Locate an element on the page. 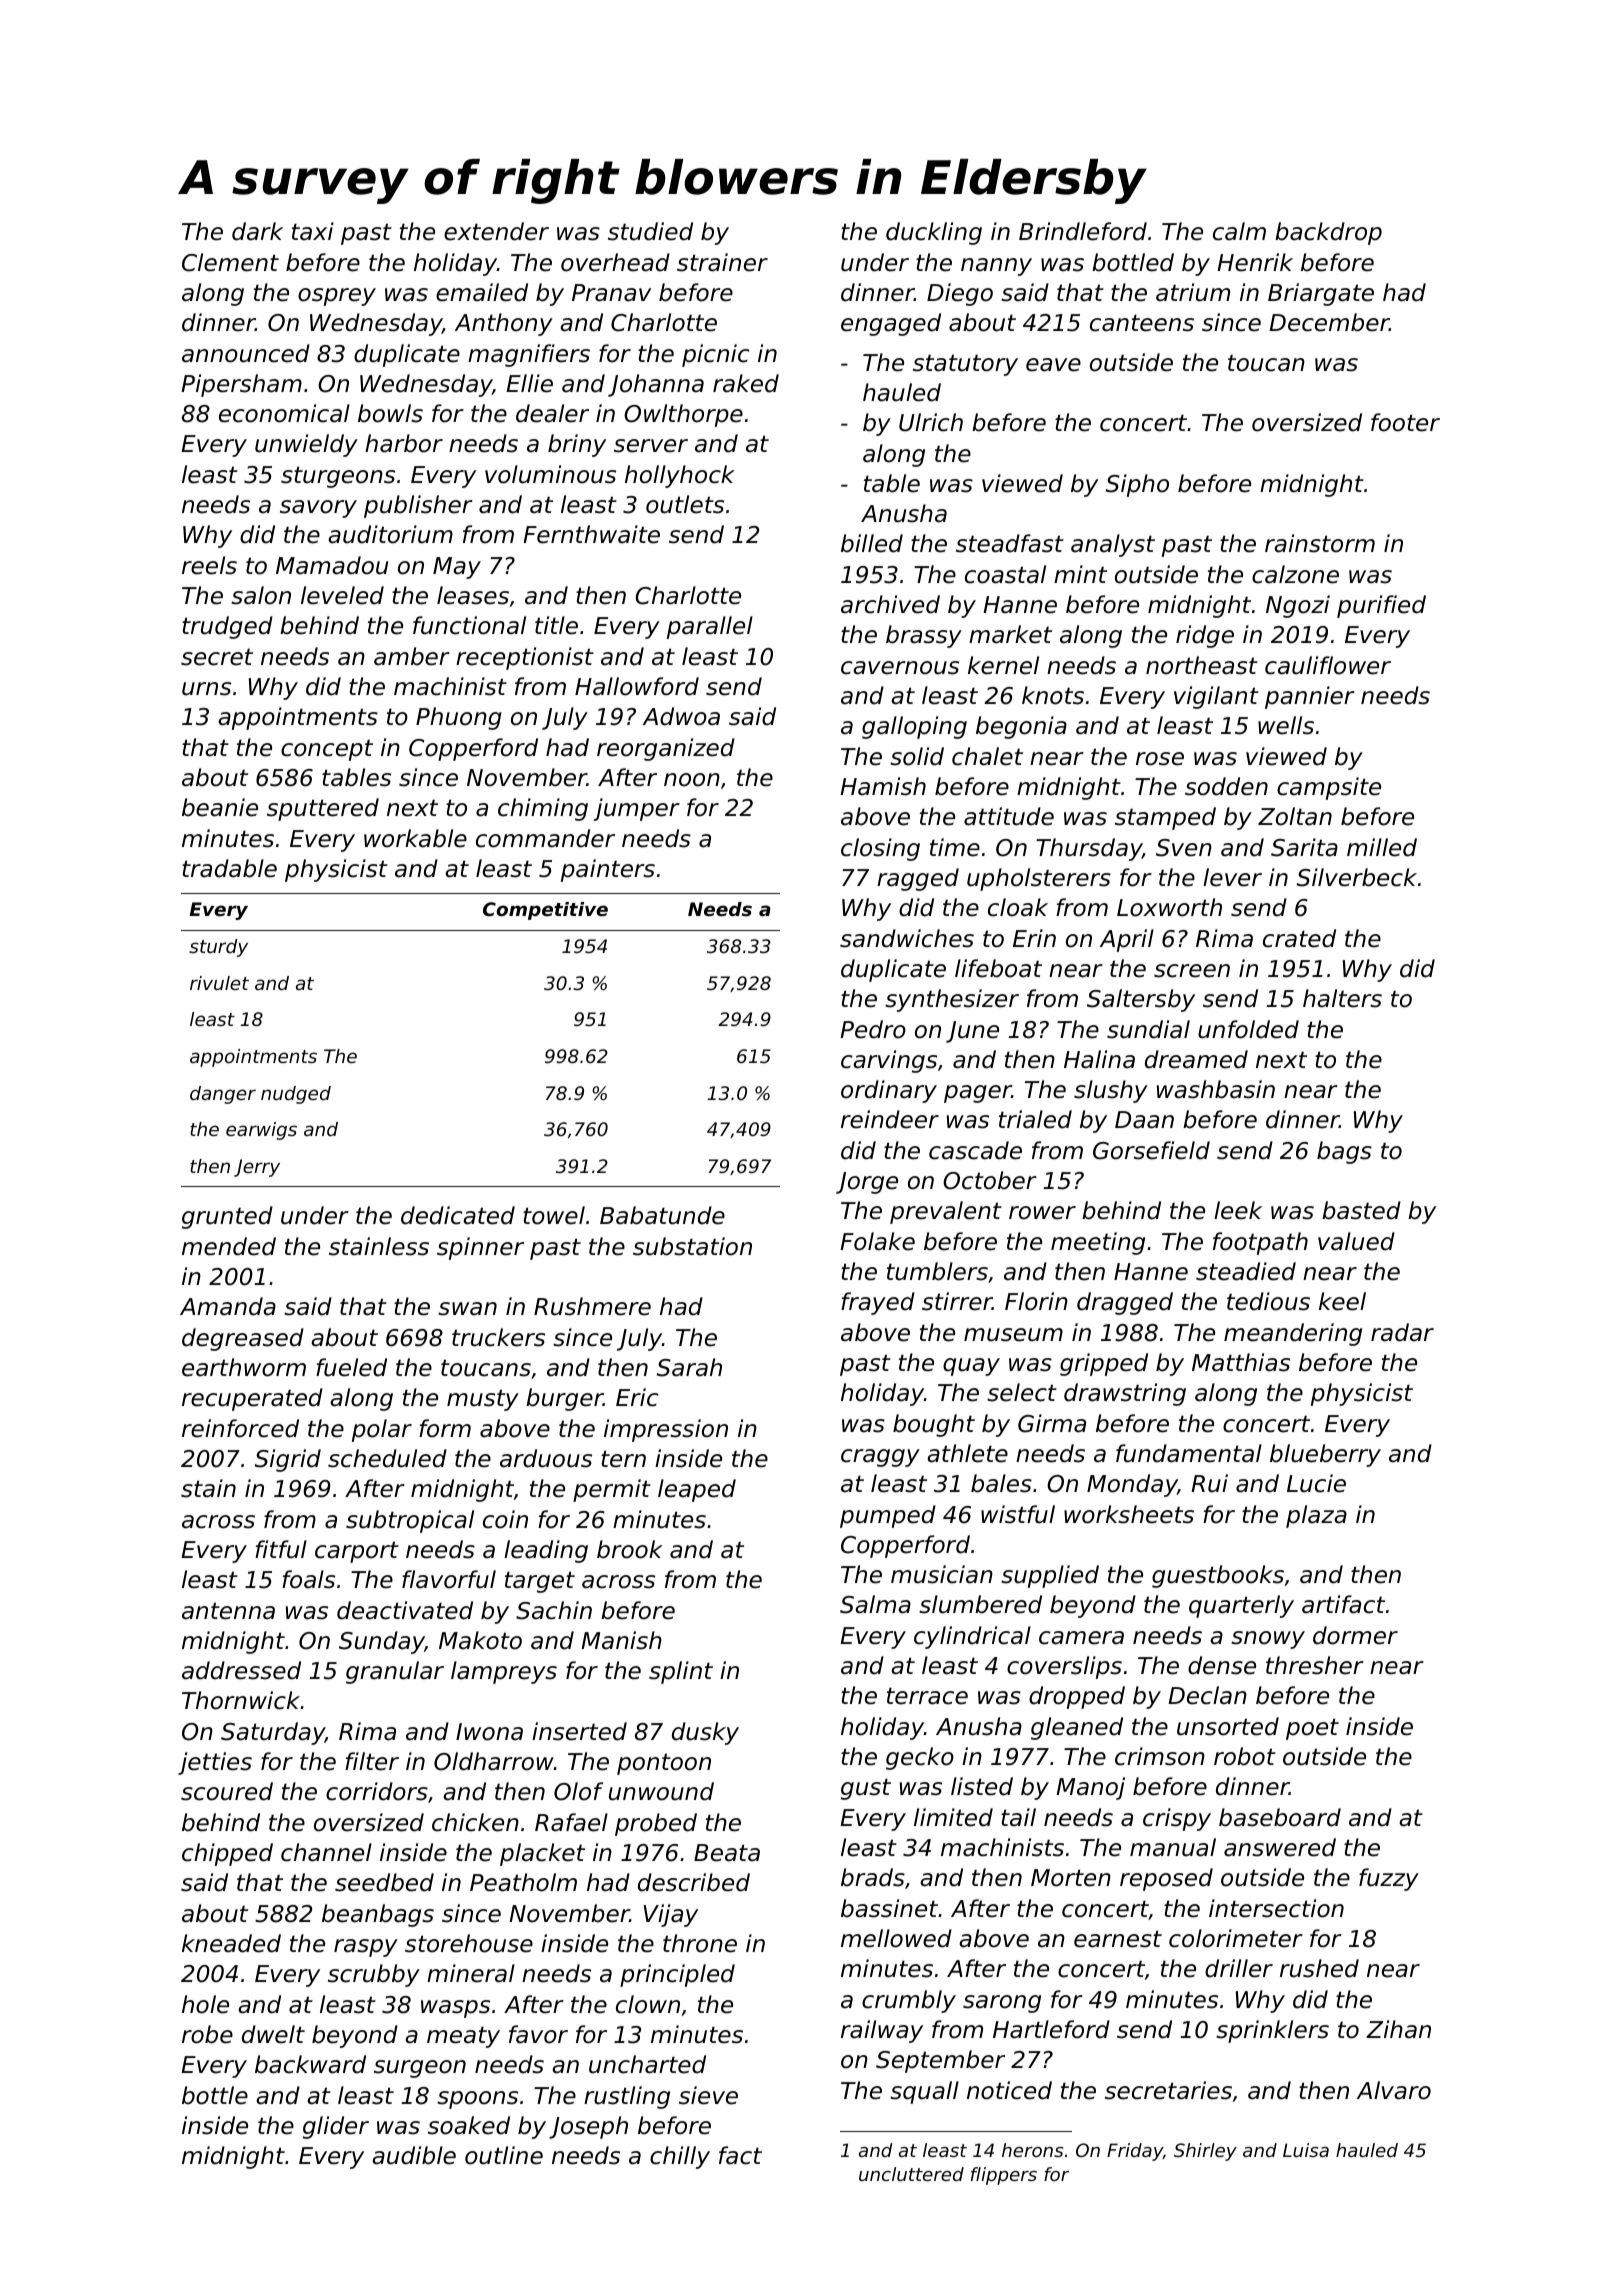 This image has height=2292, width=1620. harbor is located at coordinates (404, 443).
